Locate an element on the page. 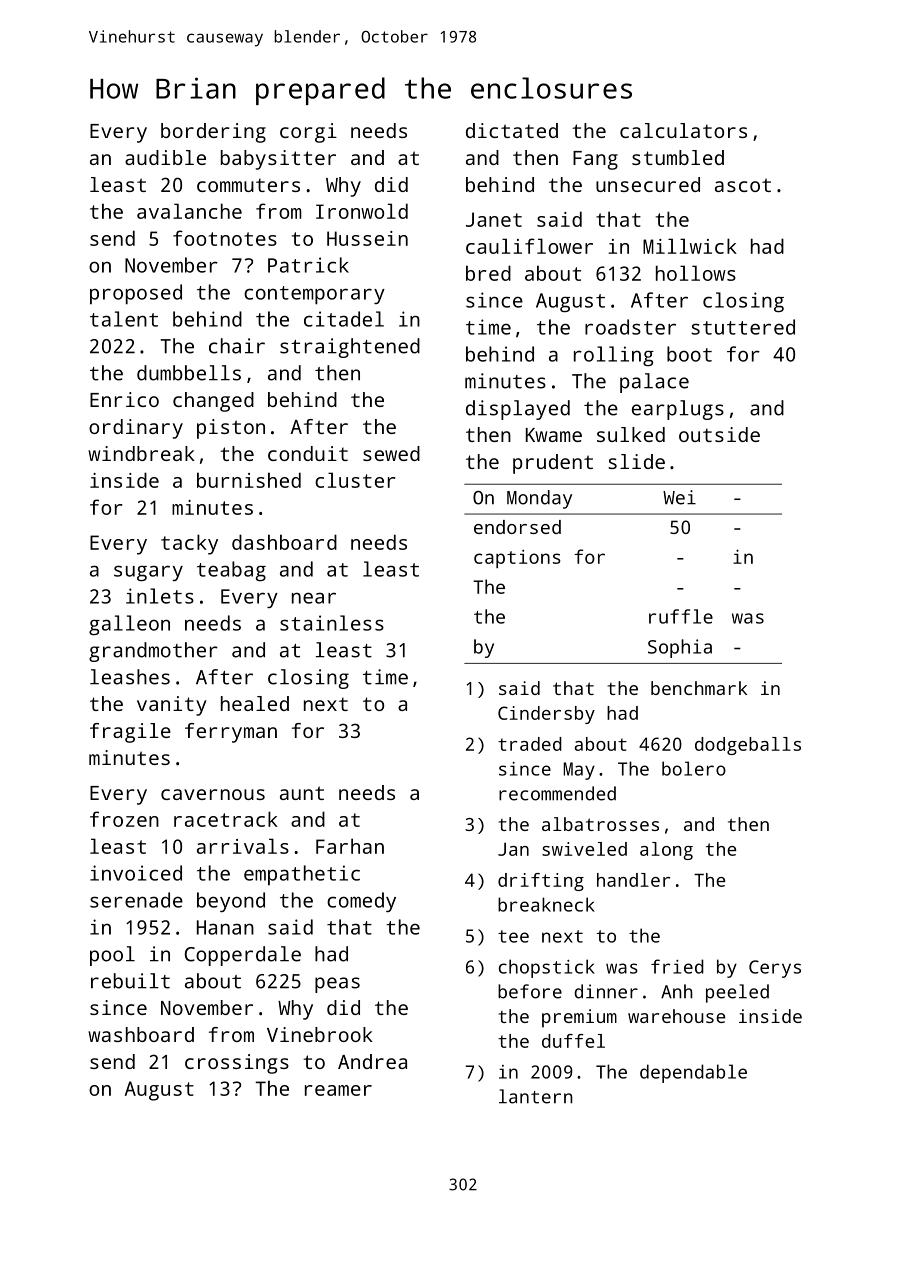  proposed is located at coordinates (136, 294).
